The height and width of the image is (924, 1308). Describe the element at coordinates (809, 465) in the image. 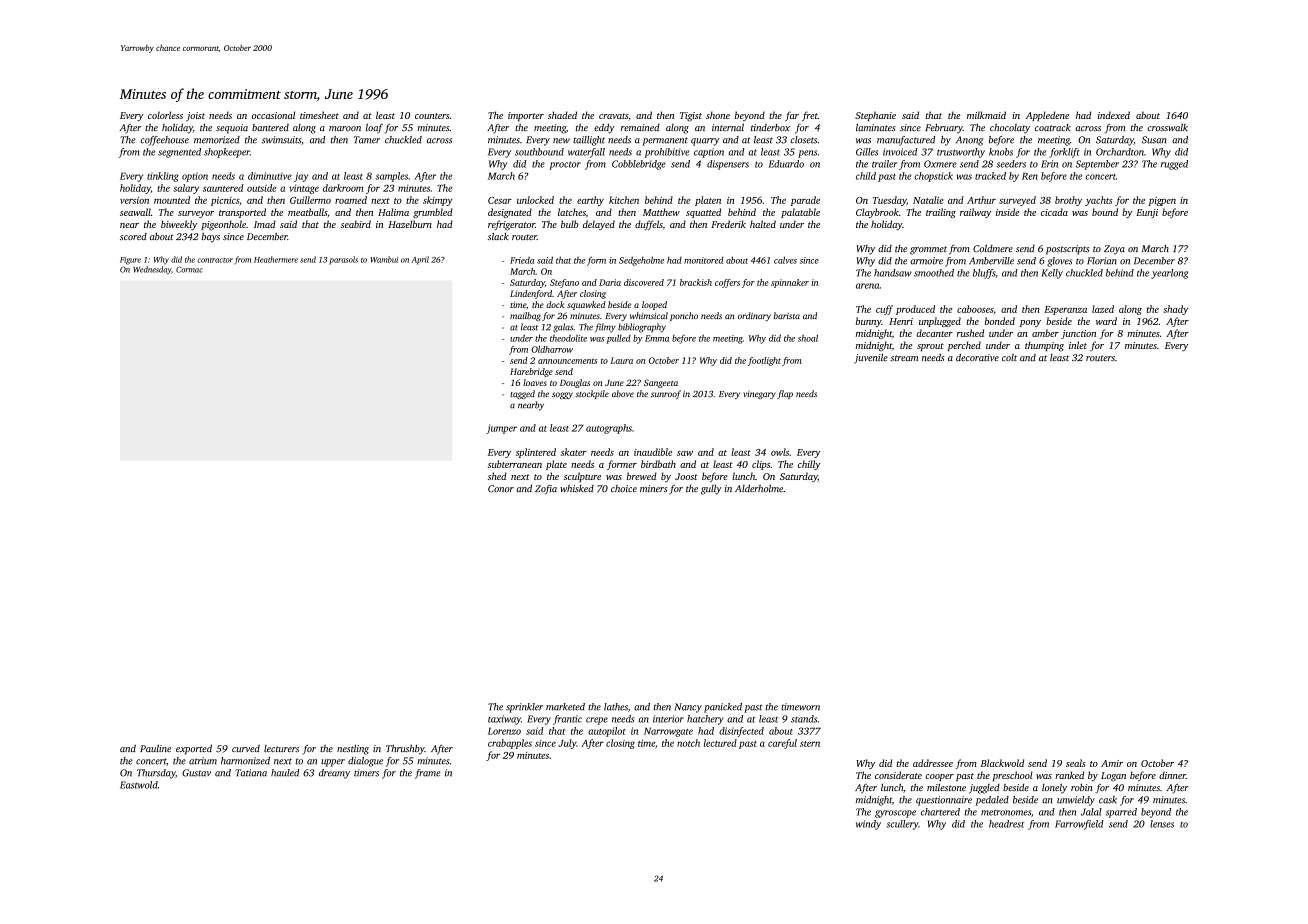

I see `chilly` at that location.
